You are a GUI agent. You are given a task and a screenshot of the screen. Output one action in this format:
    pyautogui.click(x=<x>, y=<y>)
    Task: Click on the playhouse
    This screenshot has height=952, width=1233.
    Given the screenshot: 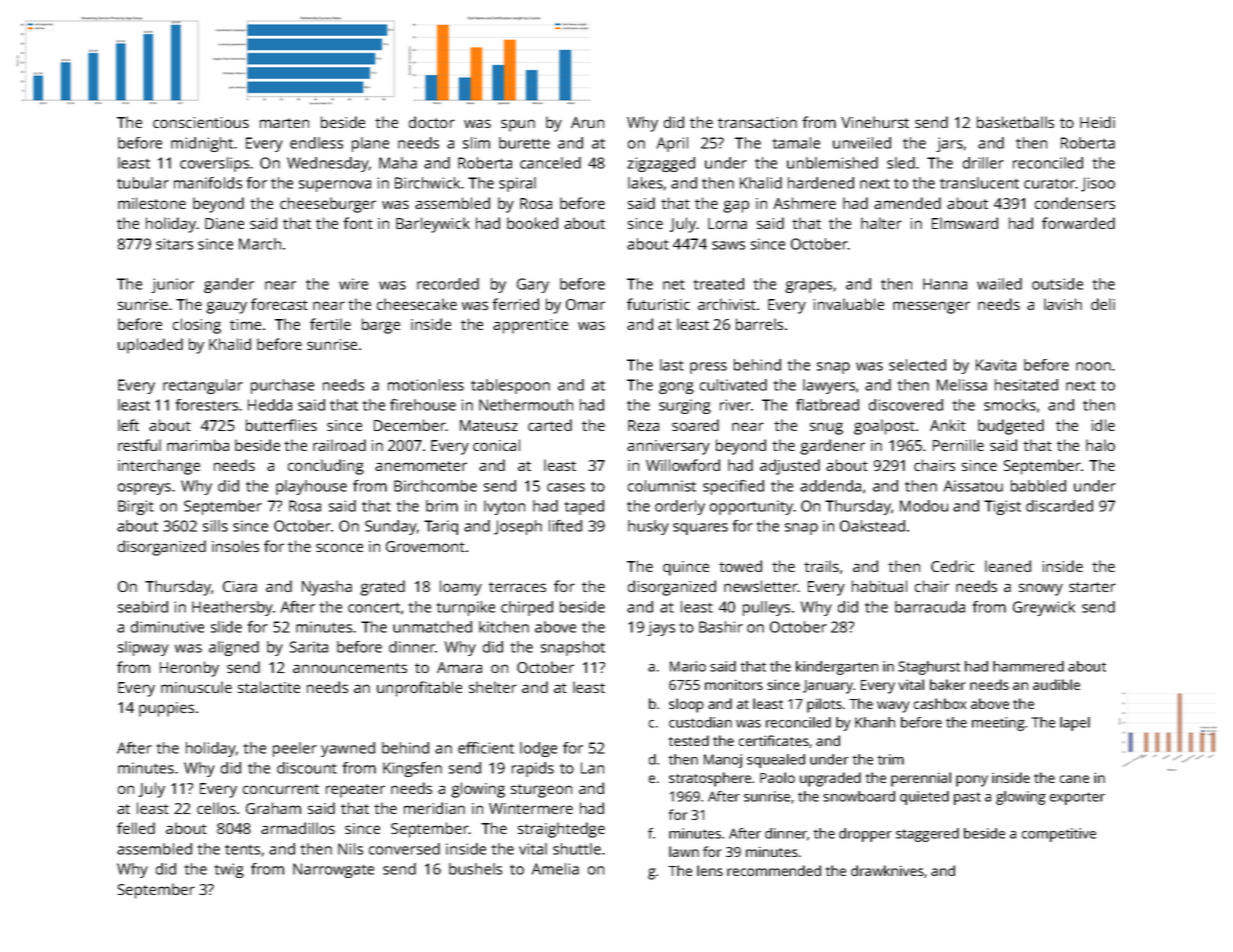 What is the action you would take?
    pyautogui.click(x=311, y=487)
